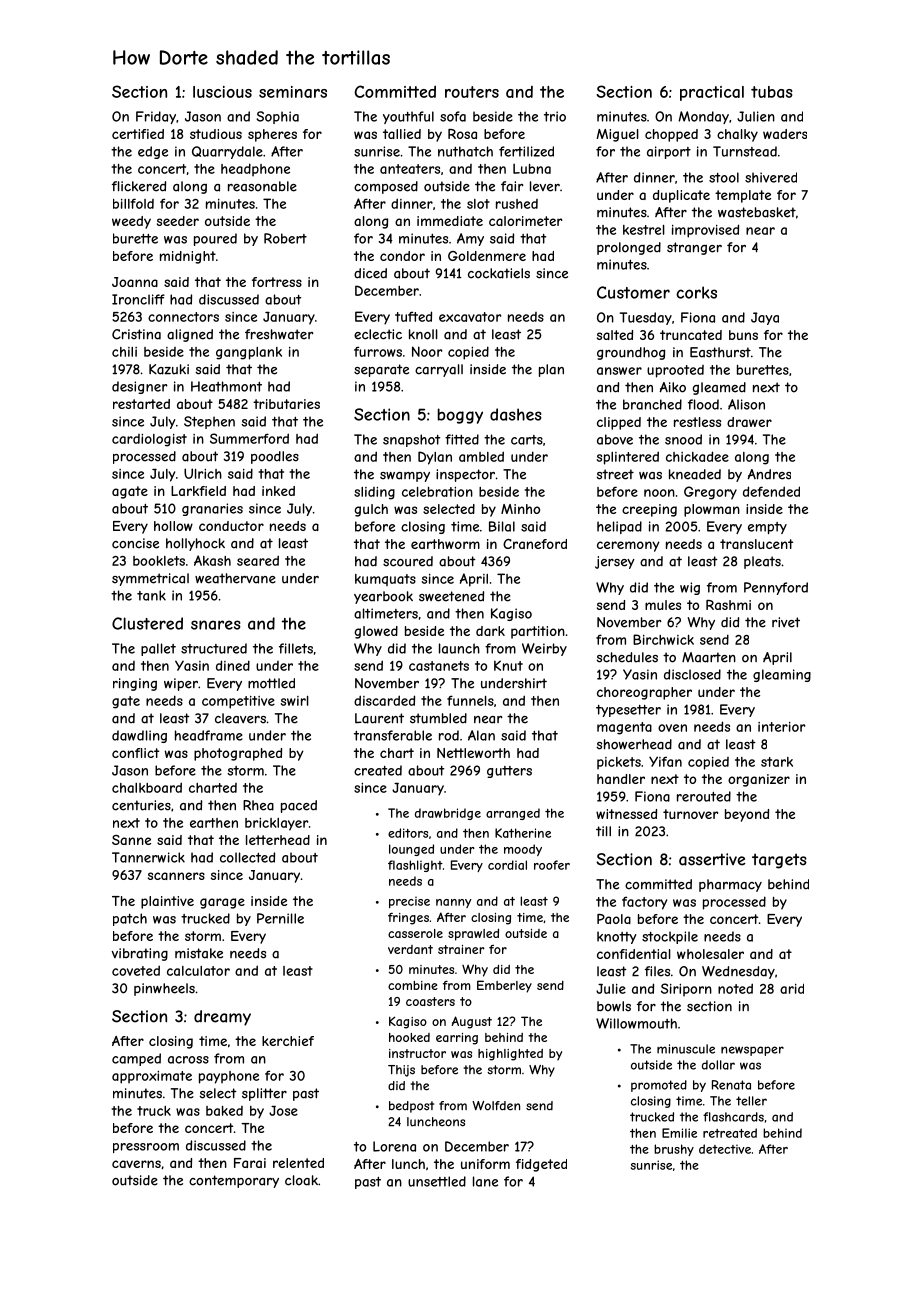 The height and width of the image is (1308, 924). I want to click on hollow, so click(173, 526).
